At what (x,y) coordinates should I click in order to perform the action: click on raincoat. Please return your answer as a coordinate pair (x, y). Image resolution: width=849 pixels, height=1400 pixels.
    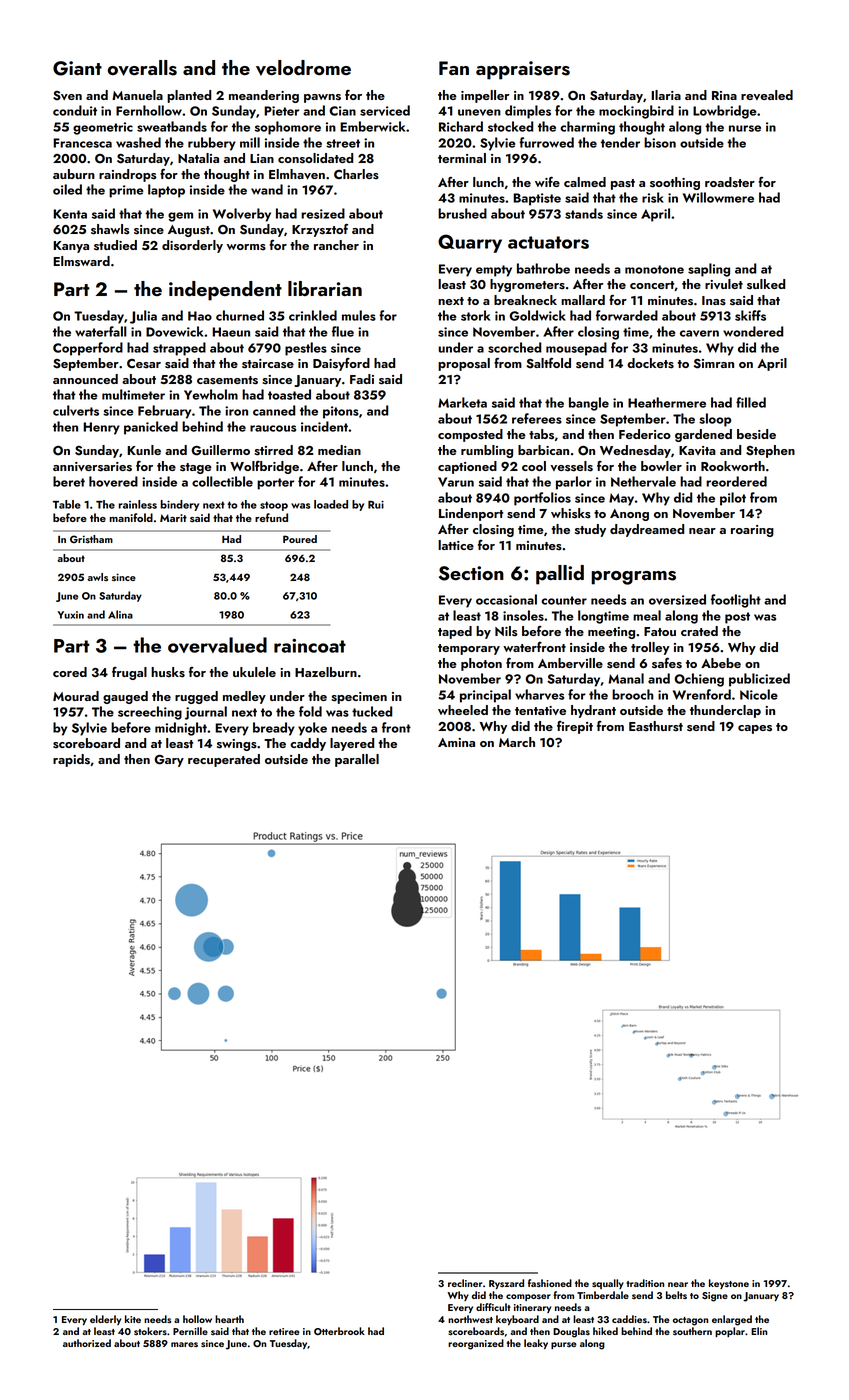
    Looking at the image, I should click on (310, 645).
